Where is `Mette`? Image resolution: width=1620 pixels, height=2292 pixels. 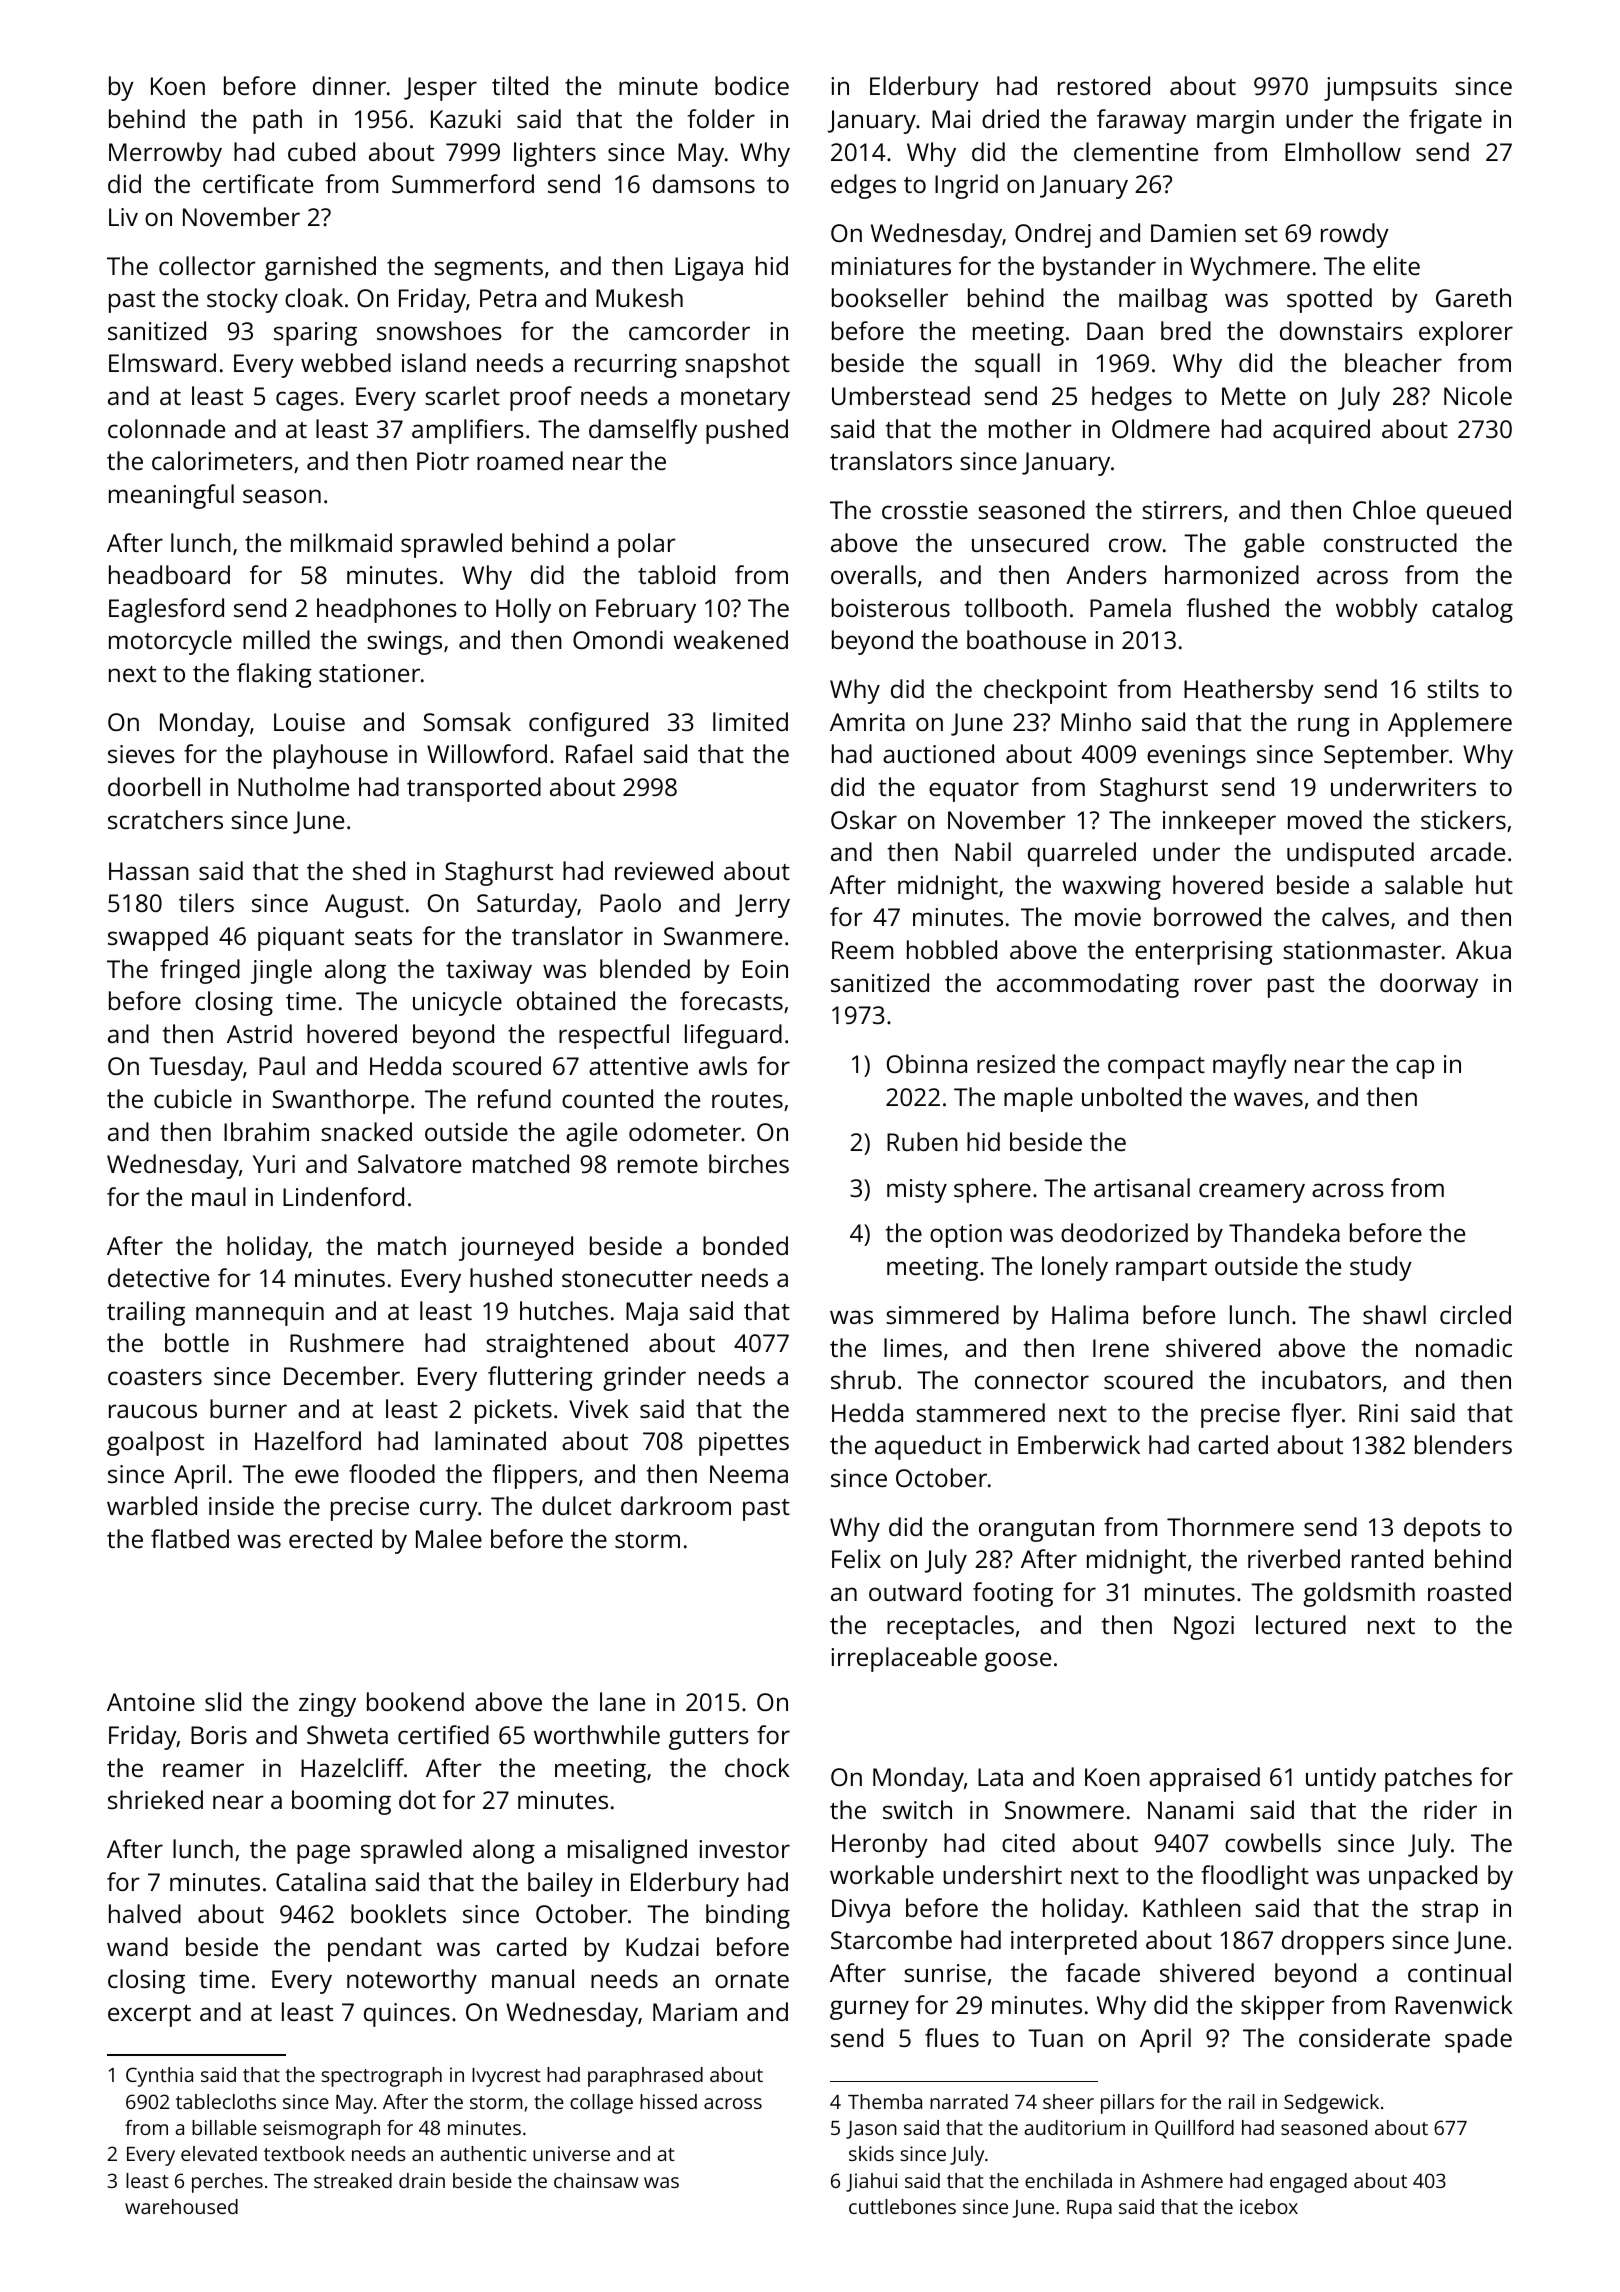
Mette is located at coordinates (1254, 396).
